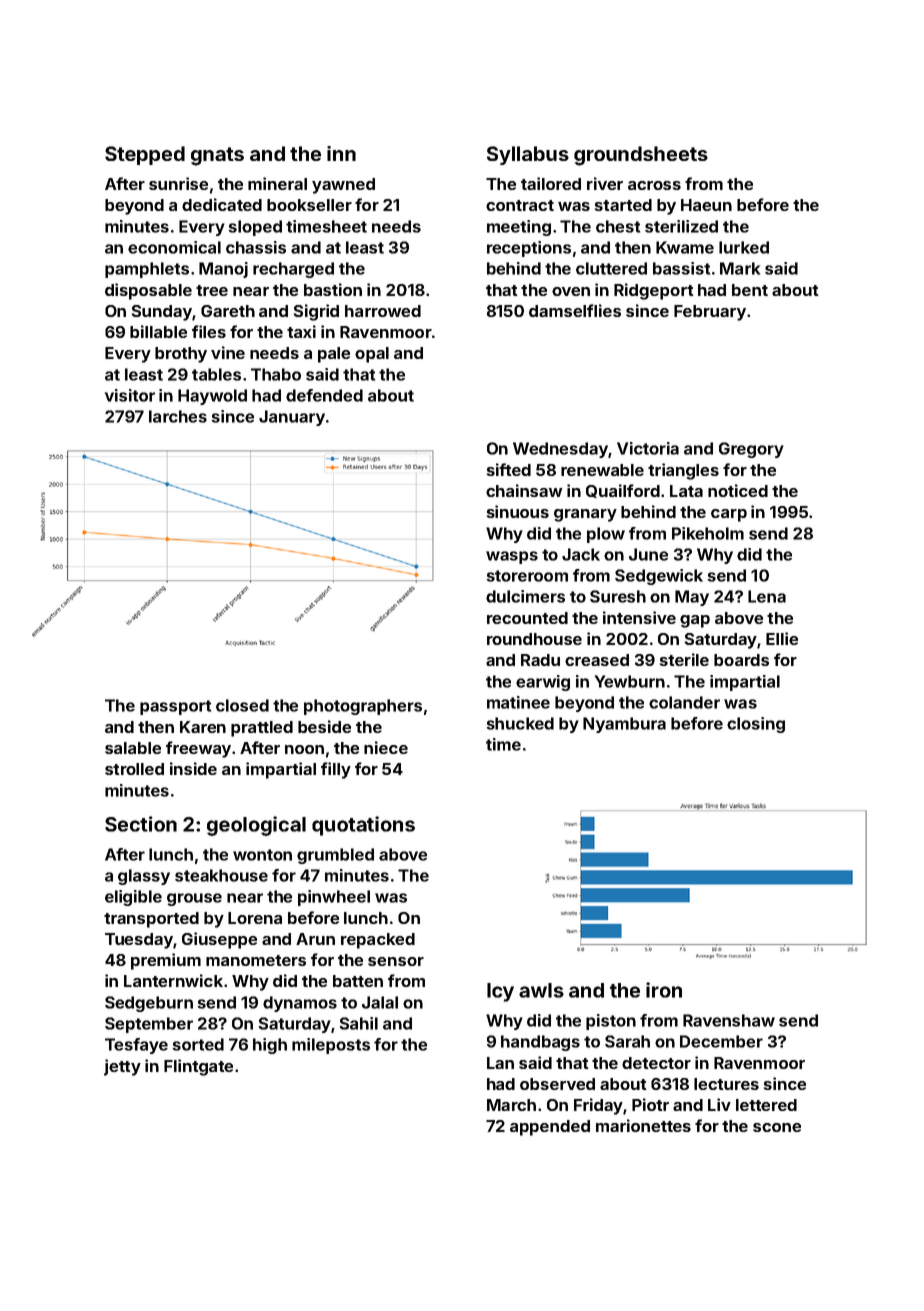 The width and height of the screenshot is (924, 1311). What do you see at coordinates (519, 228) in the screenshot?
I see `meeting` at bounding box center [519, 228].
